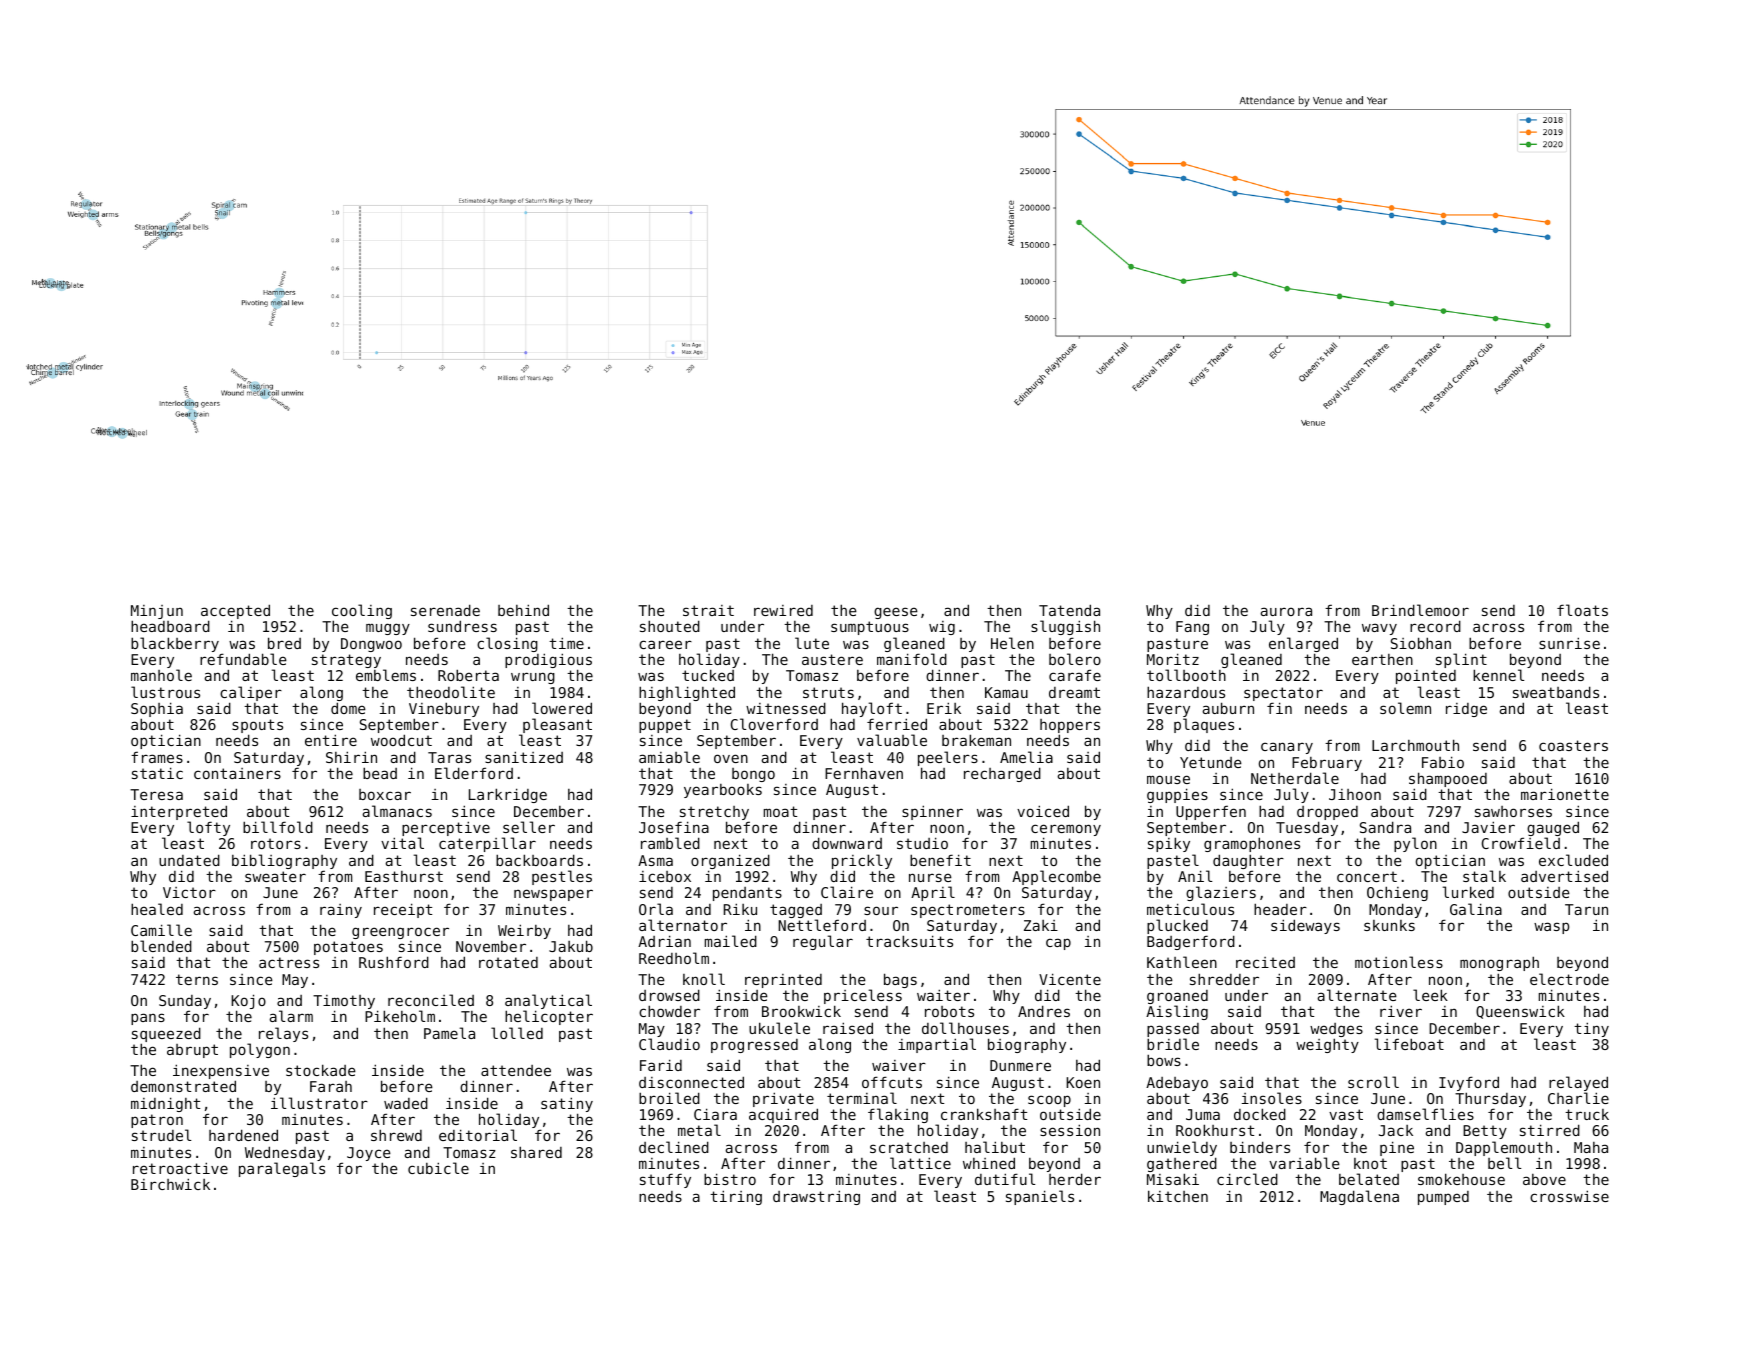 The height and width of the screenshot is (1345, 1740). Describe the element at coordinates (1409, 1044) in the screenshot. I see `lifeboat` at that location.
